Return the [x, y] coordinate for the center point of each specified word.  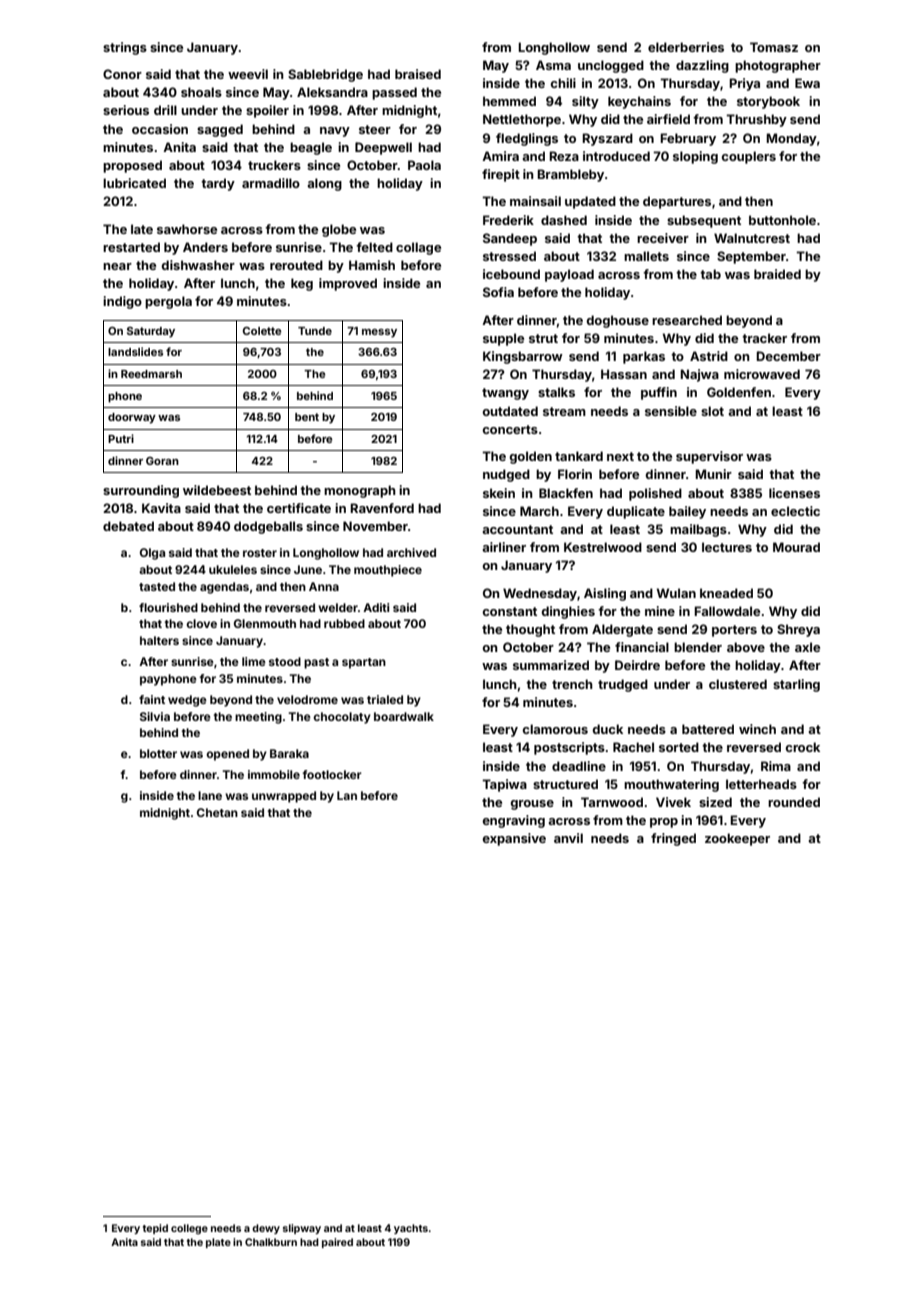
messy [379, 333]
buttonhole [782, 220]
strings [125, 48]
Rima [776, 766]
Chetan [217, 812]
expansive [514, 839]
